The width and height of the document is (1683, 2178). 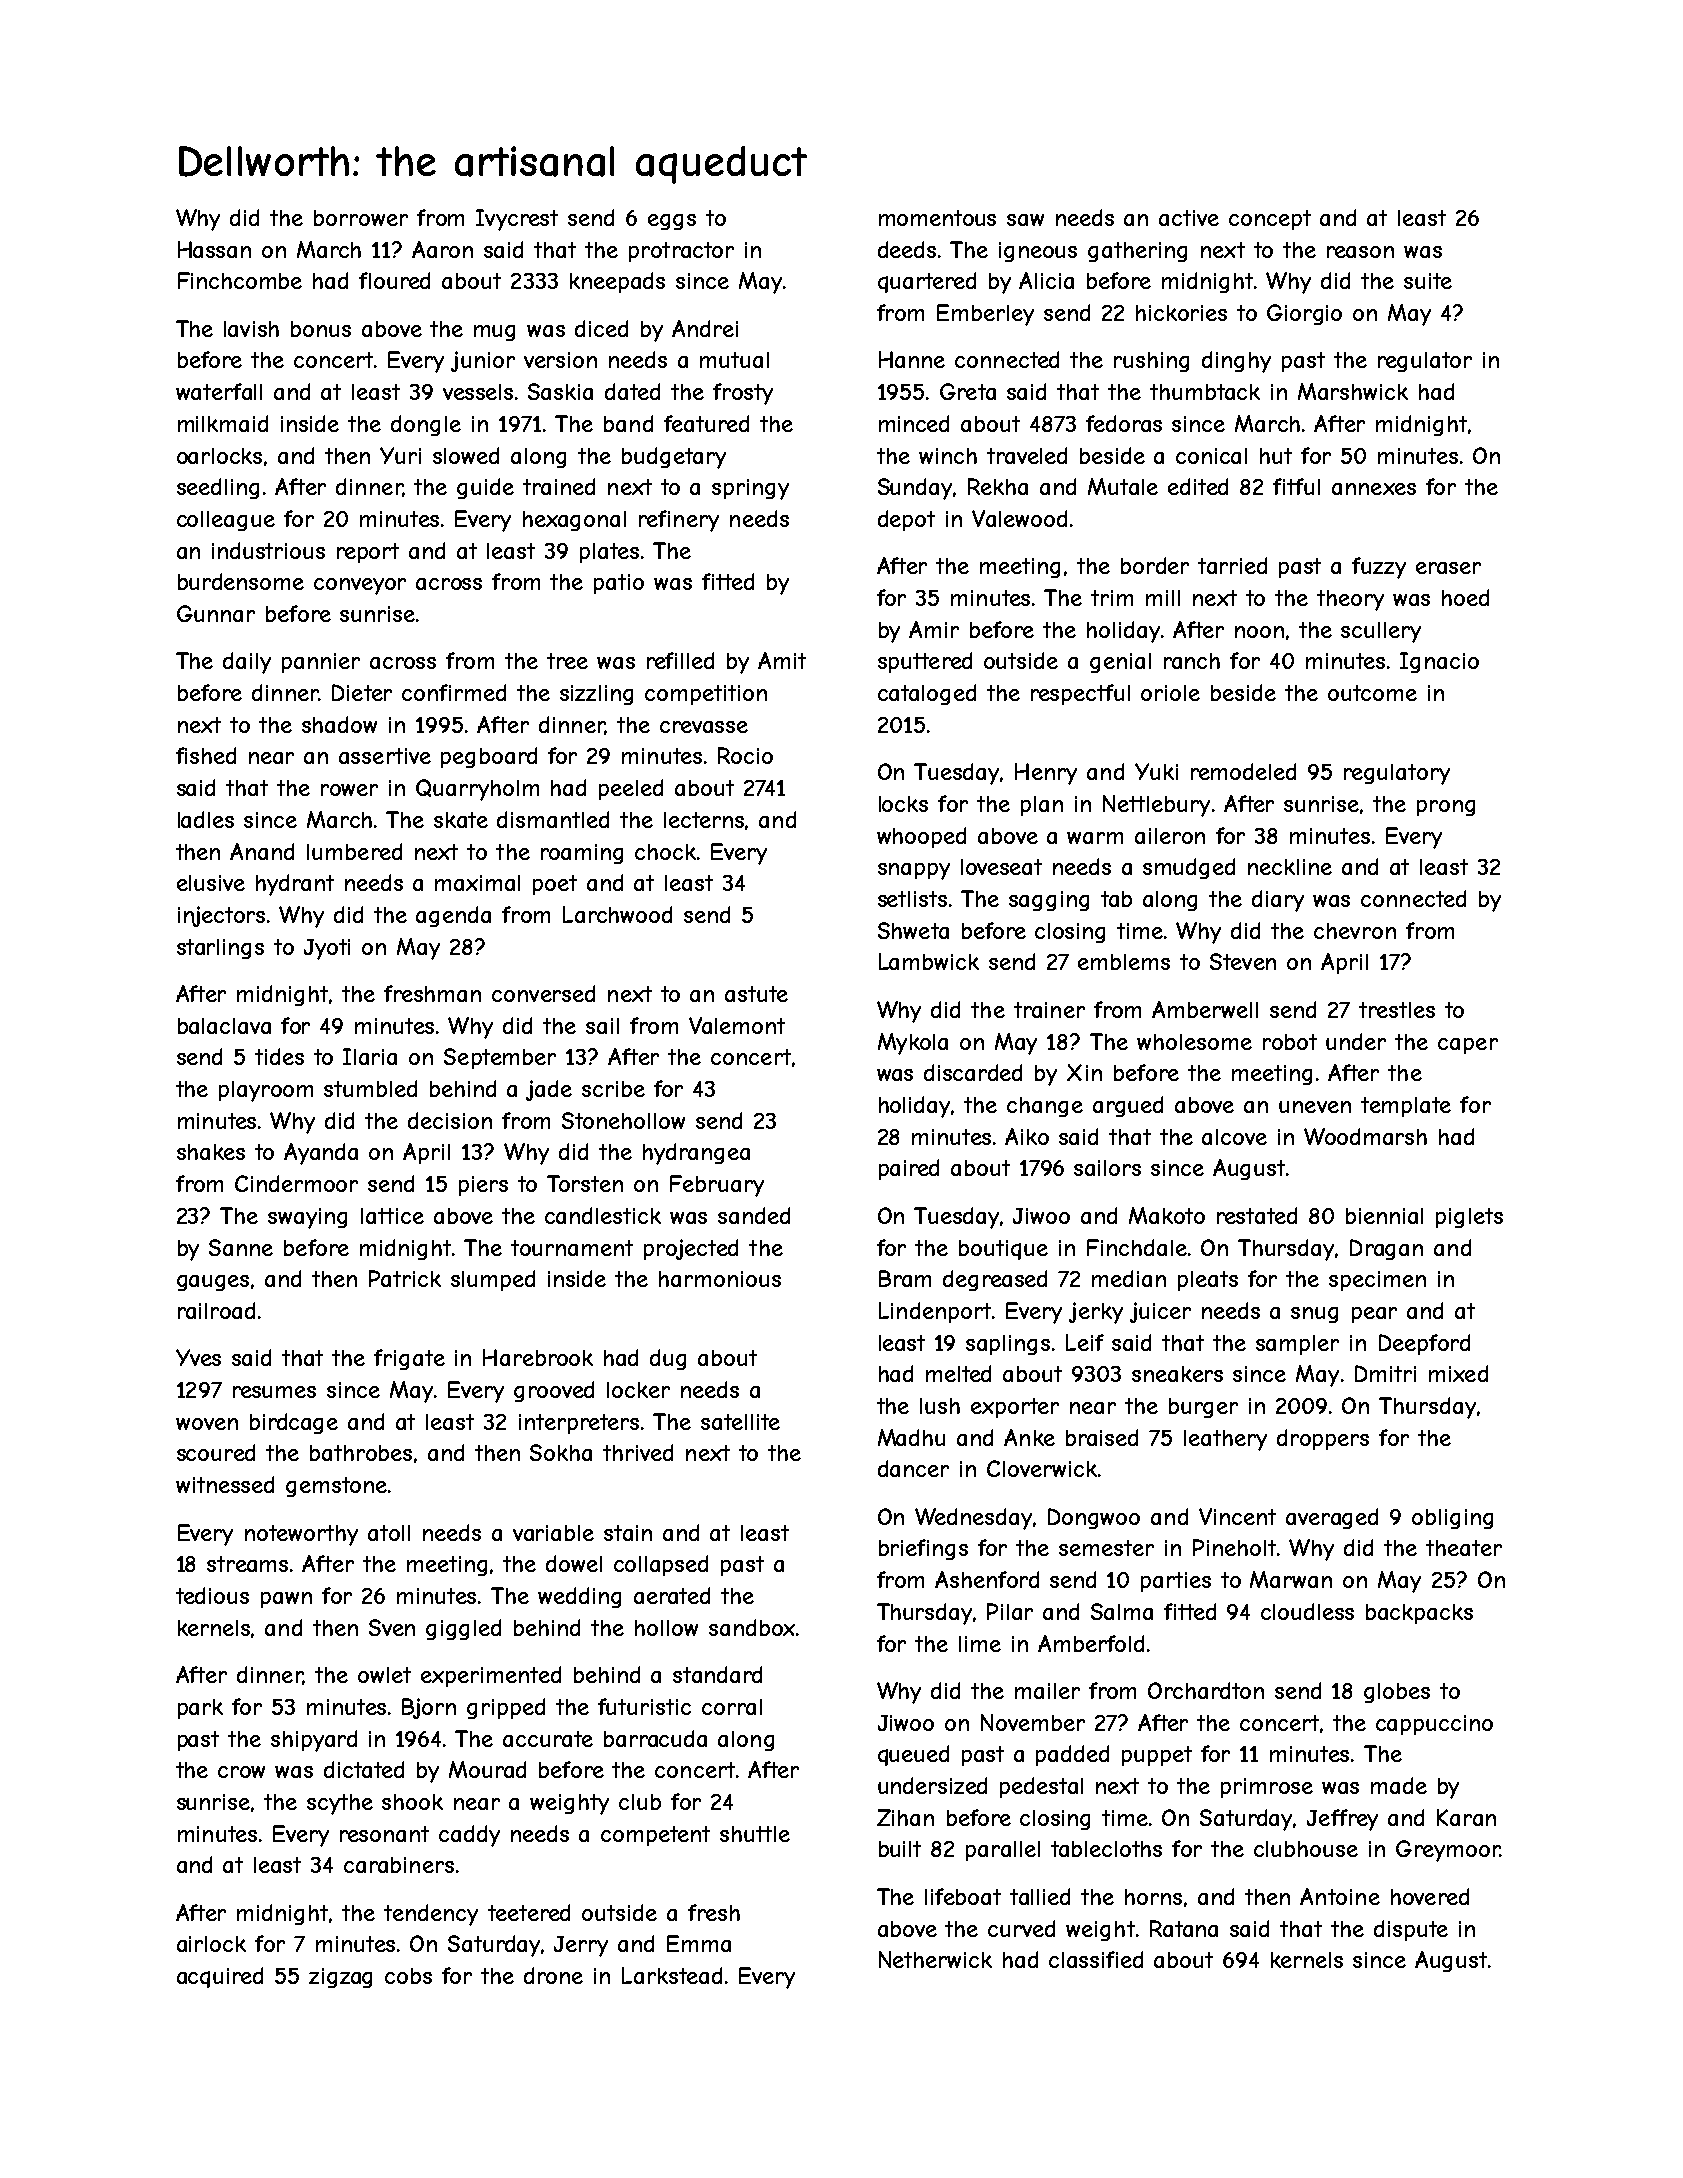 I want to click on Ignacio, so click(x=1439, y=662).
